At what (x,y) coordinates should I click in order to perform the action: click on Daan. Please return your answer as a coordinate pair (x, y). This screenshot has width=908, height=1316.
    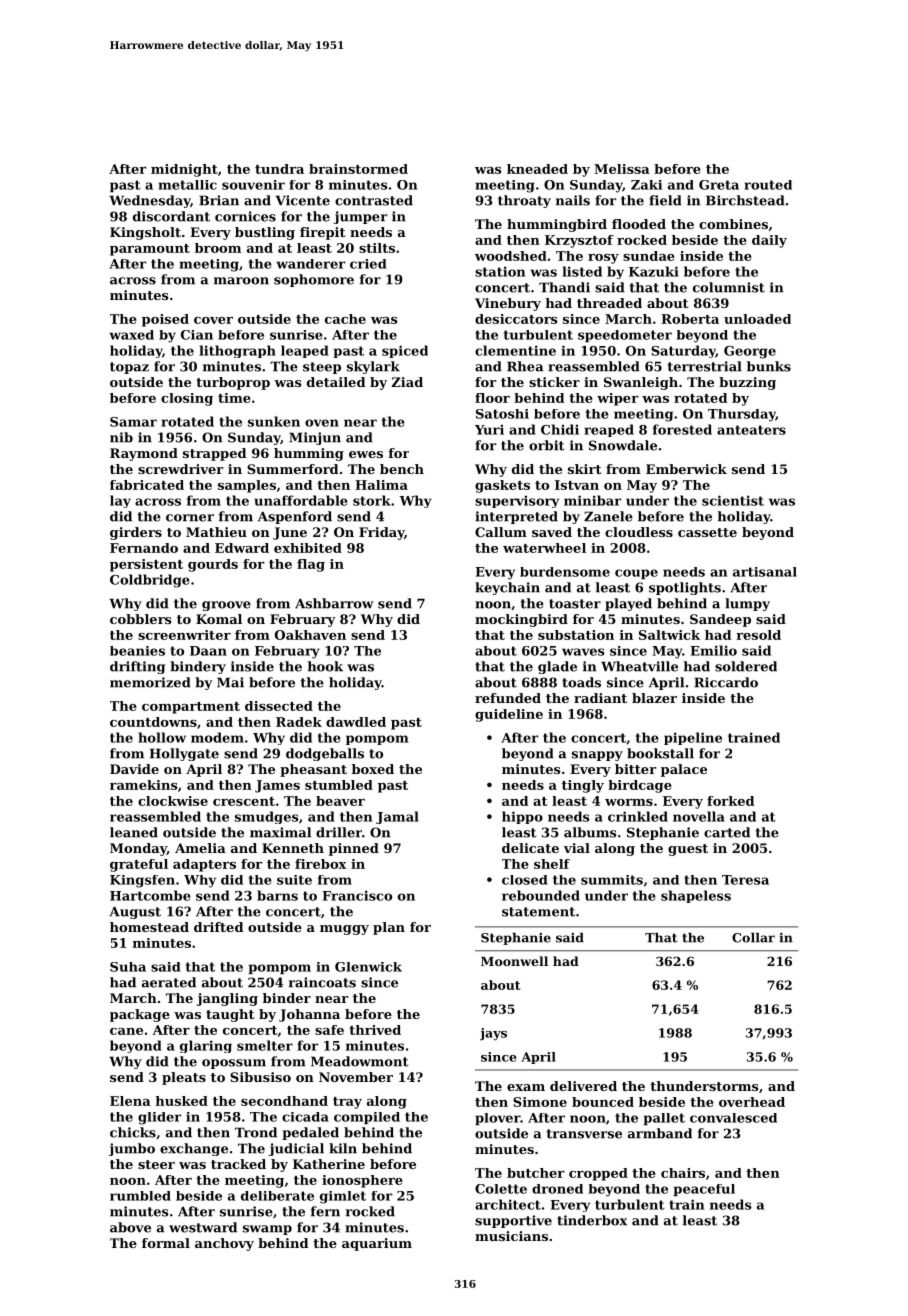
    Looking at the image, I should click on (208, 651).
